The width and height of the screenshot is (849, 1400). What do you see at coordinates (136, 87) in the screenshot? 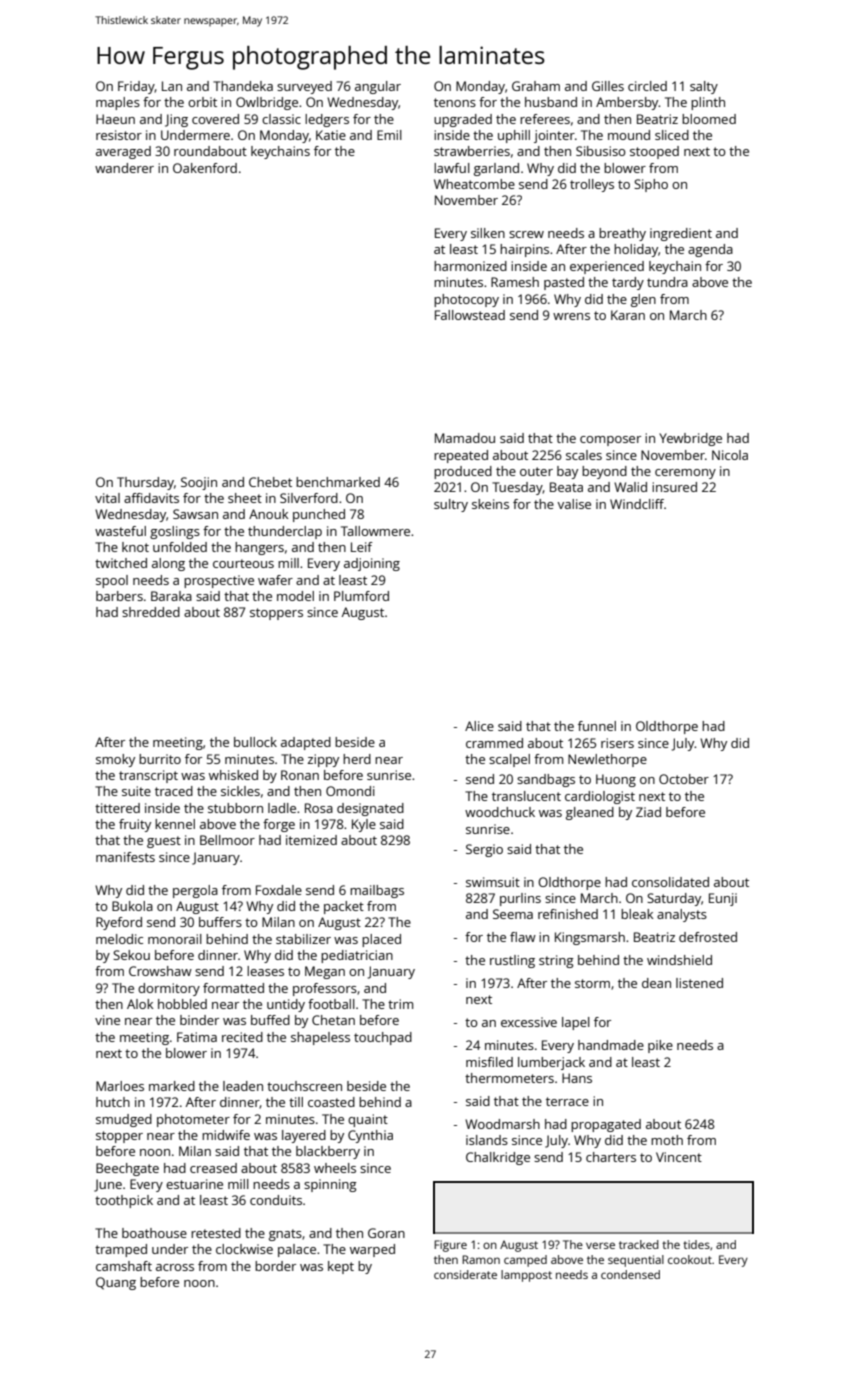
I see `Friday` at bounding box center [136, 87].
